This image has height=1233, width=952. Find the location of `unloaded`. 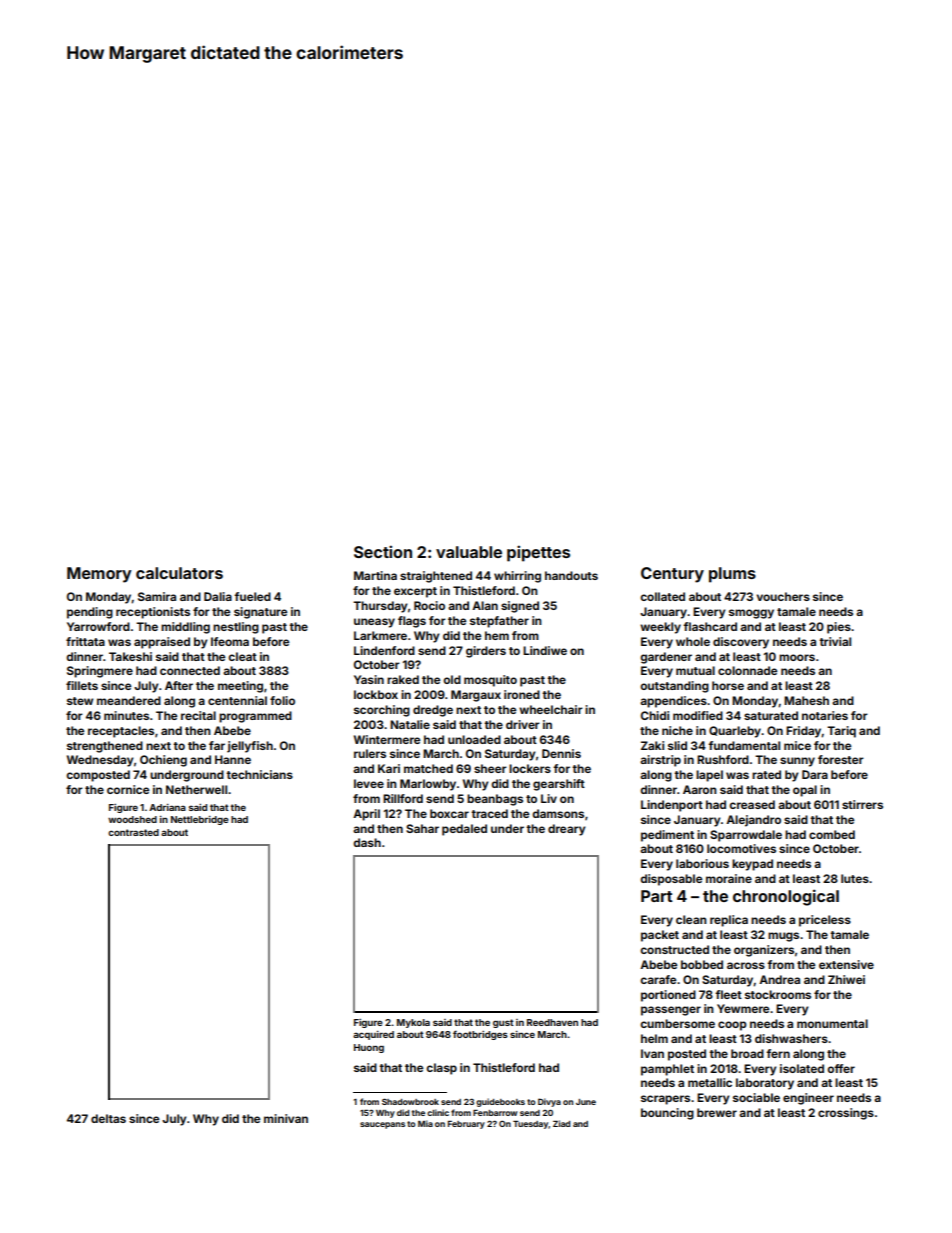

unloaded is located at coordinates (474, 739).
